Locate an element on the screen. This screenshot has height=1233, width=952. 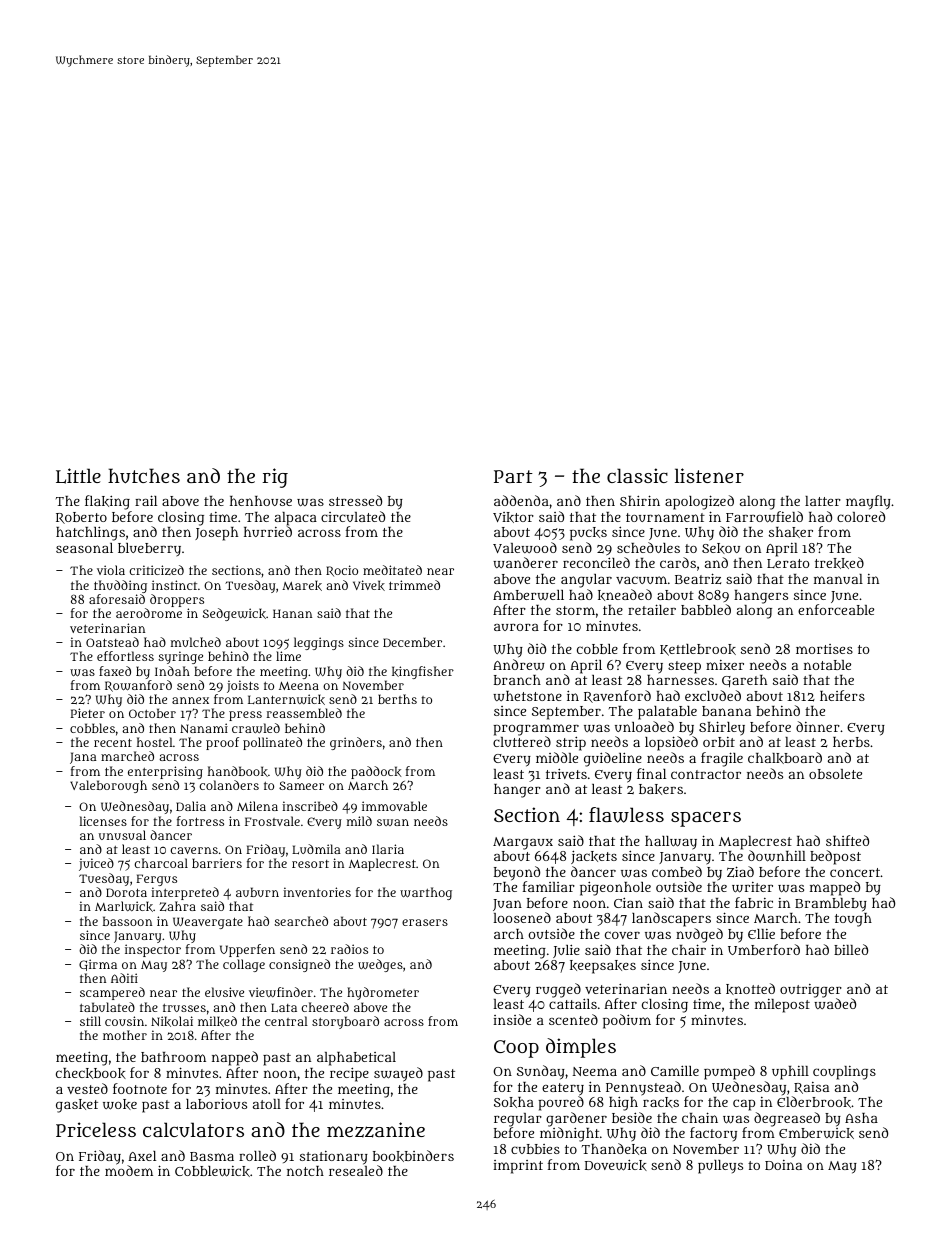
rugged is located at coordinates (558, 990).
